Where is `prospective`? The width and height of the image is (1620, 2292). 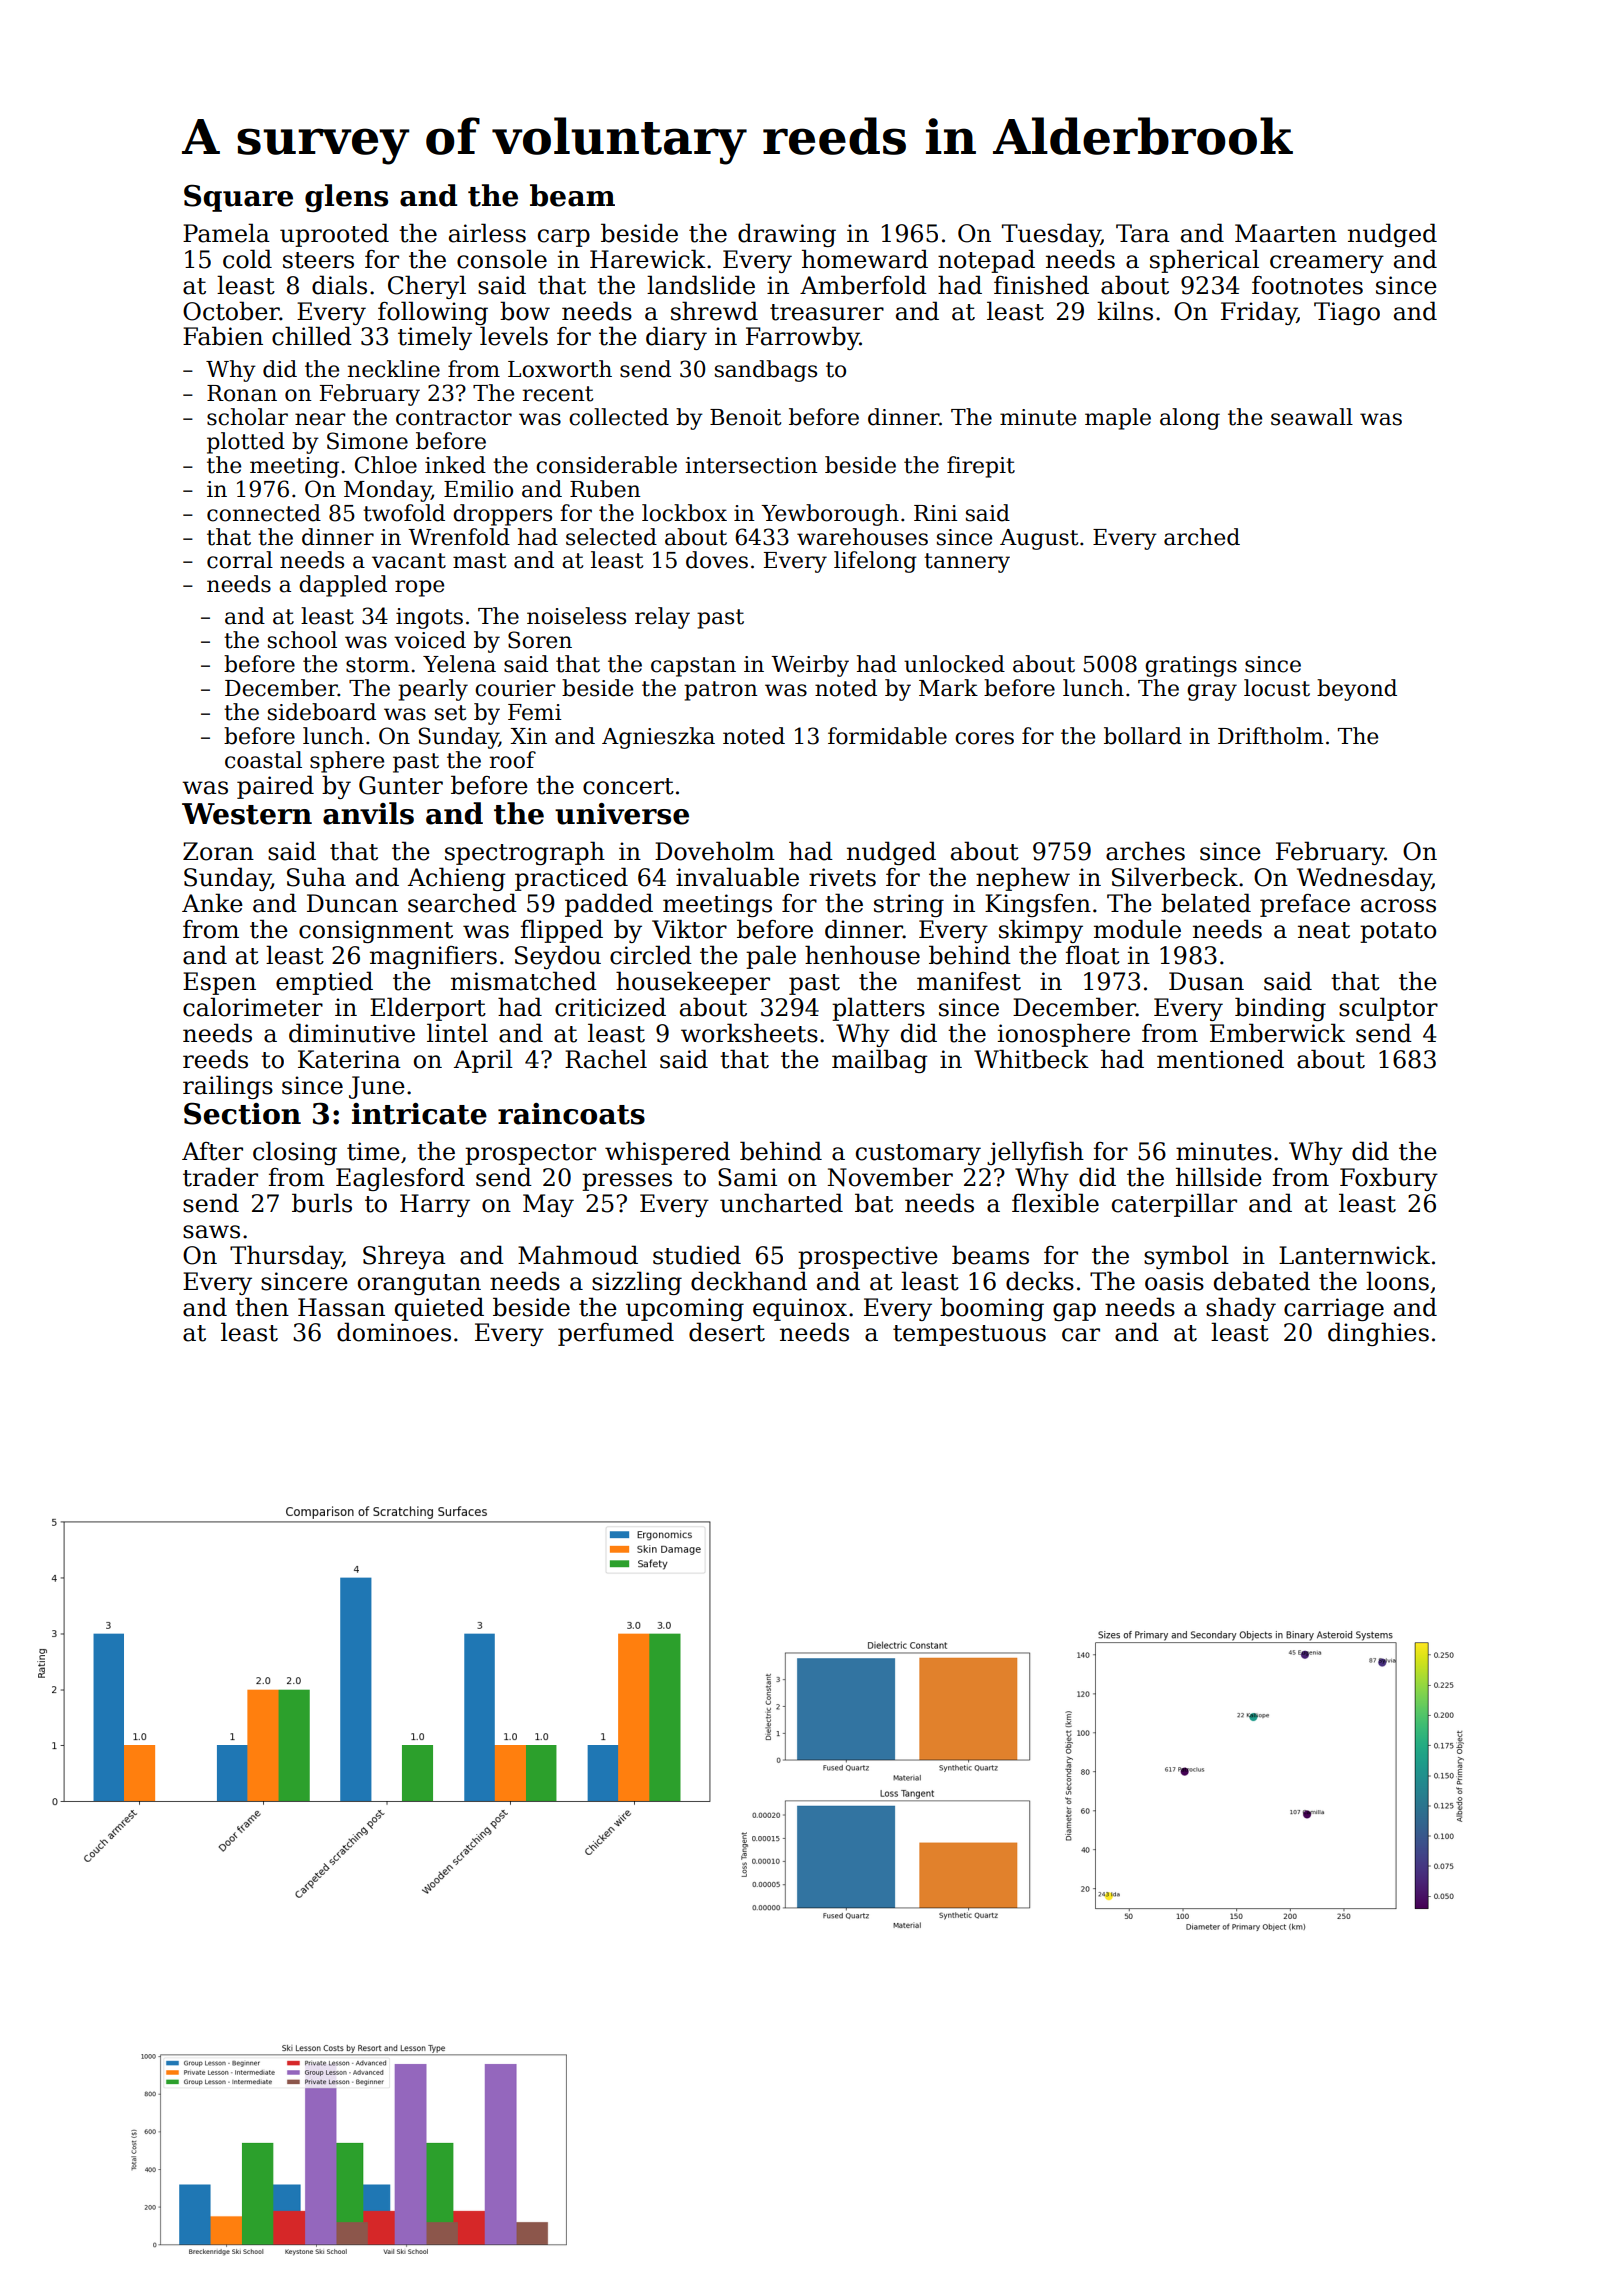
prospective is located at coordinates (868, 1257).
